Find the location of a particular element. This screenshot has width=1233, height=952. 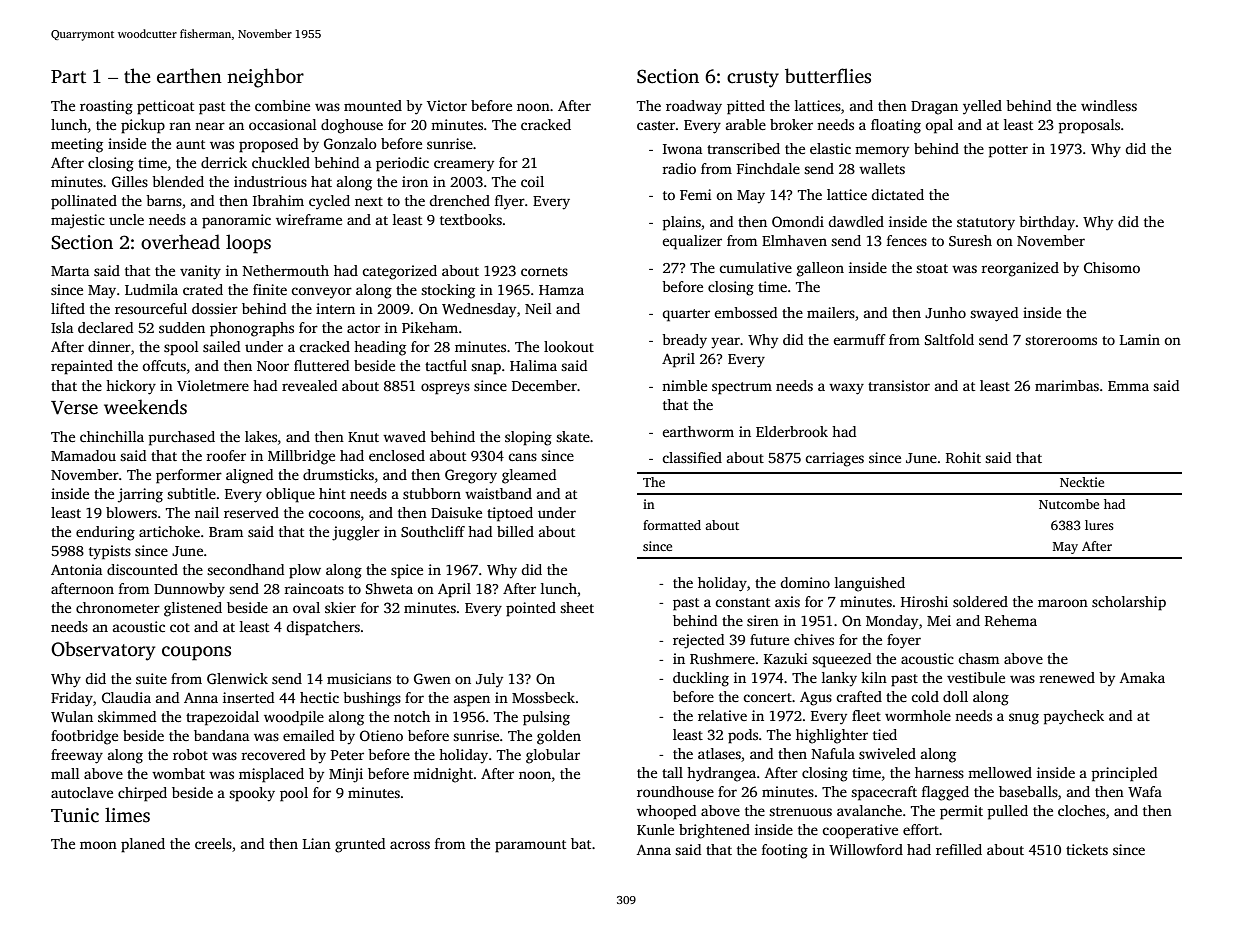

raincoats is located at coordinates (314, 588).
